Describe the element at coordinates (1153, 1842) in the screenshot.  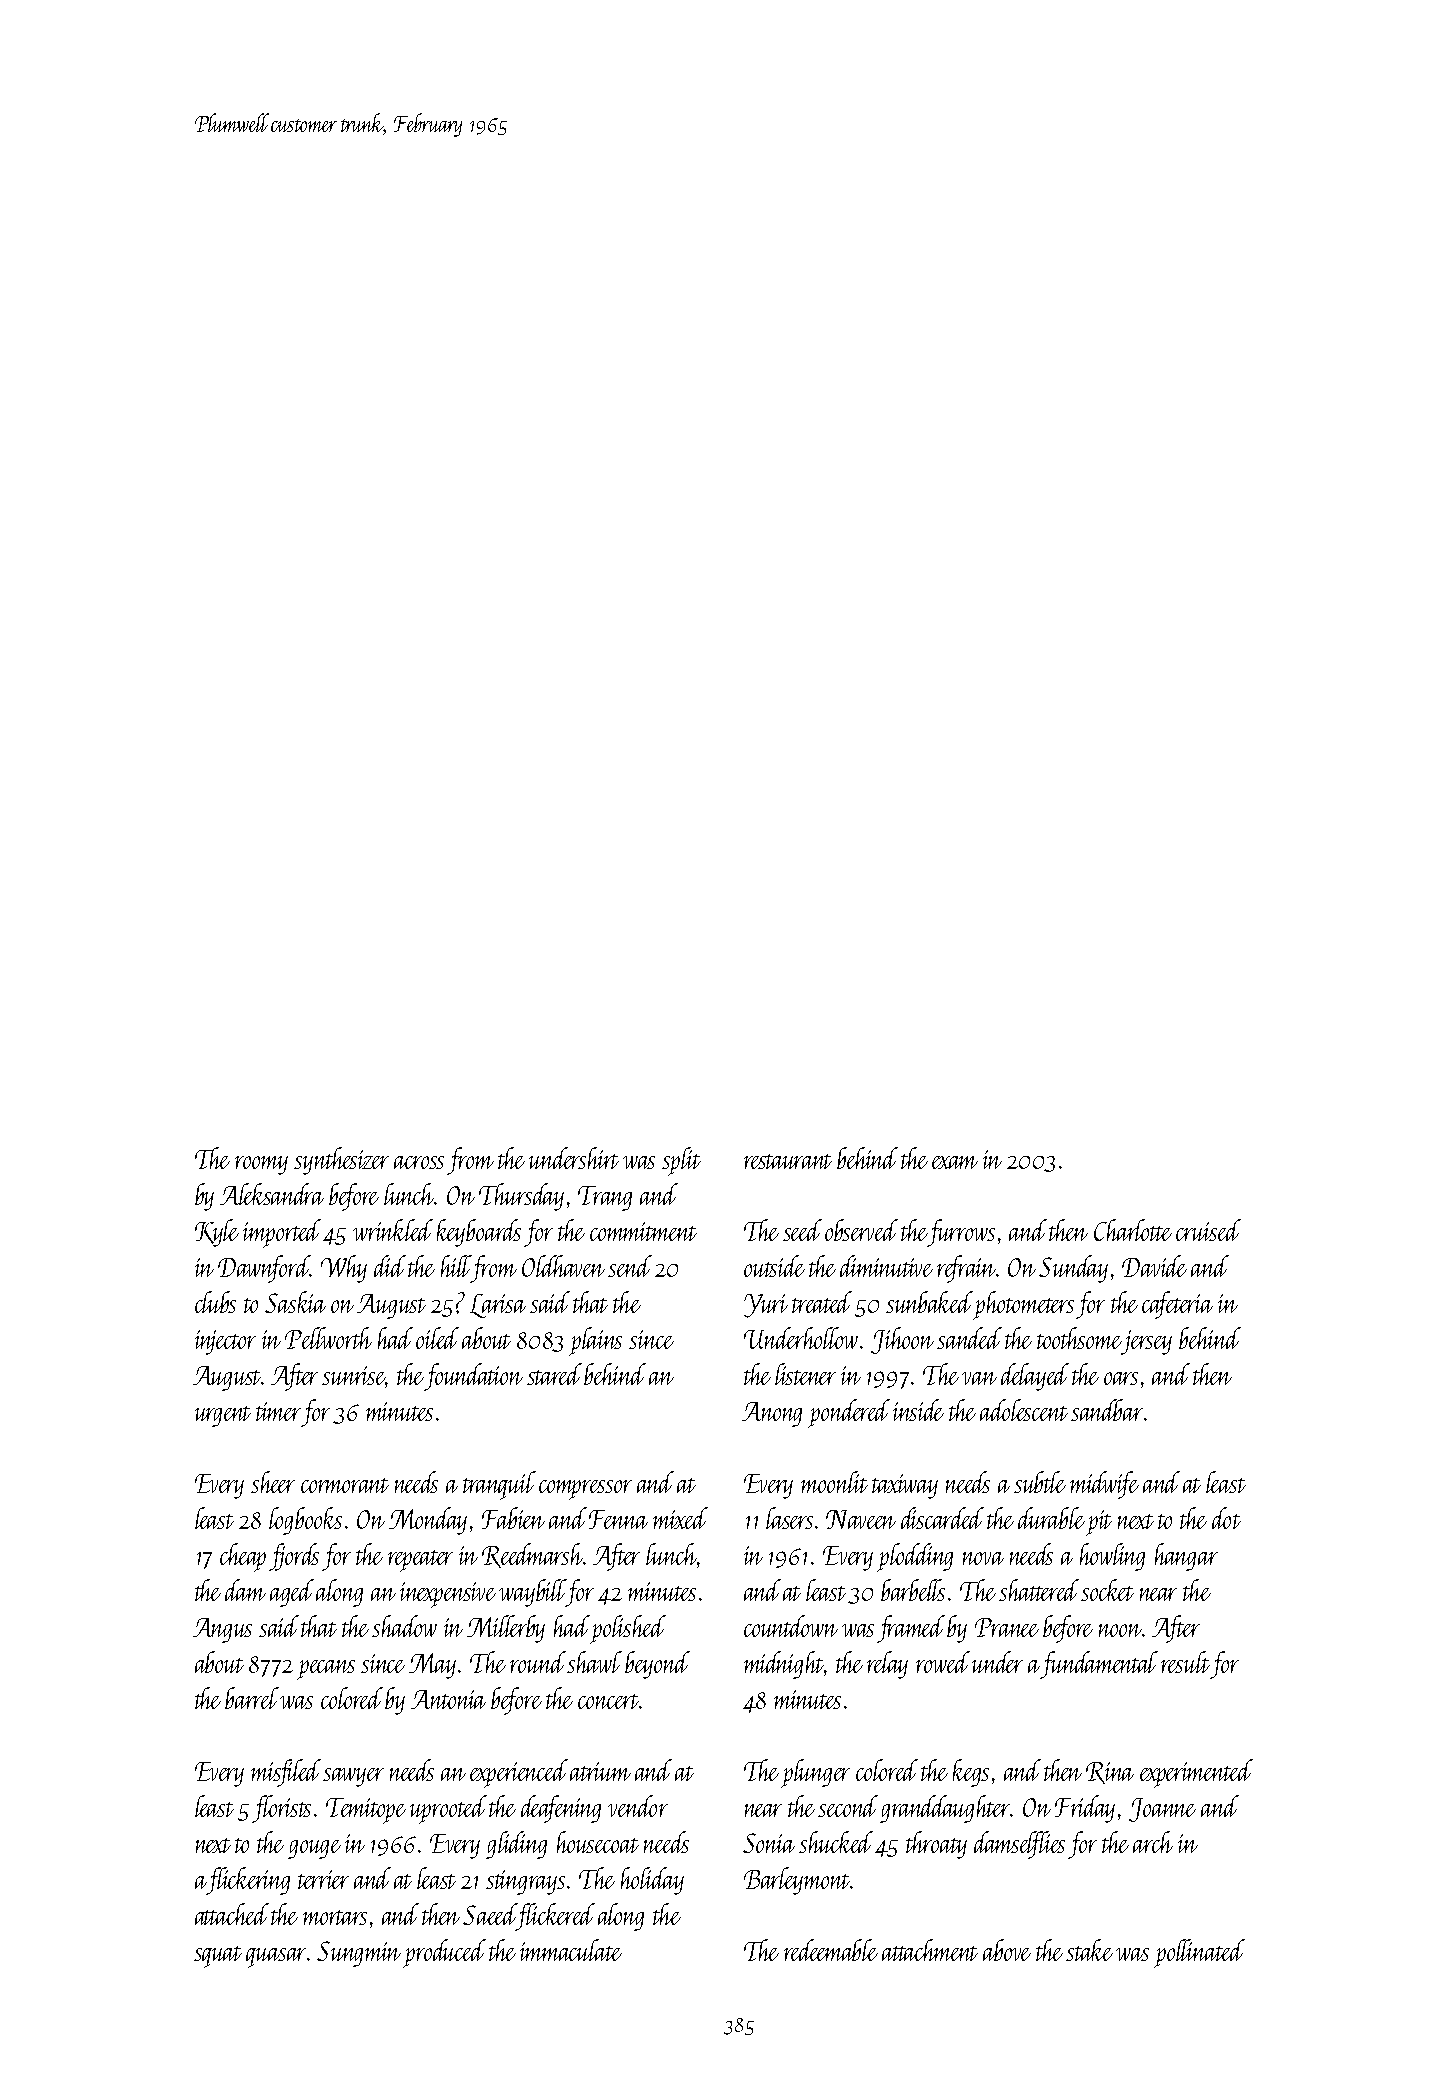
I see `arch` at that location.
